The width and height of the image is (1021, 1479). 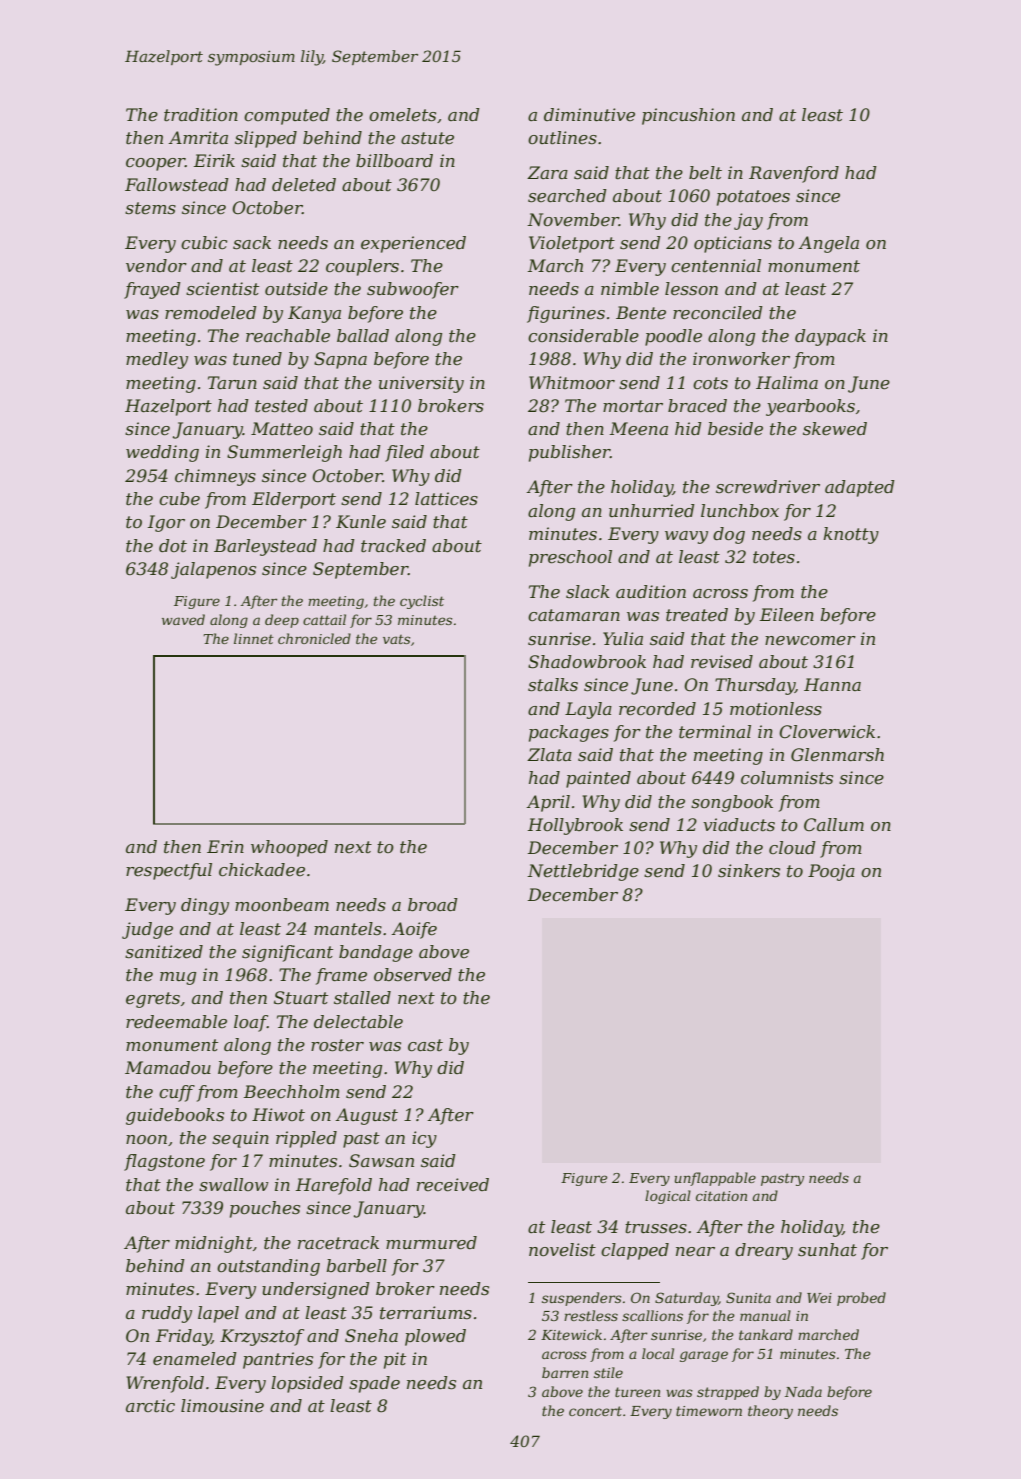 I want to click on diminutive, so click(x=589, y=115).
